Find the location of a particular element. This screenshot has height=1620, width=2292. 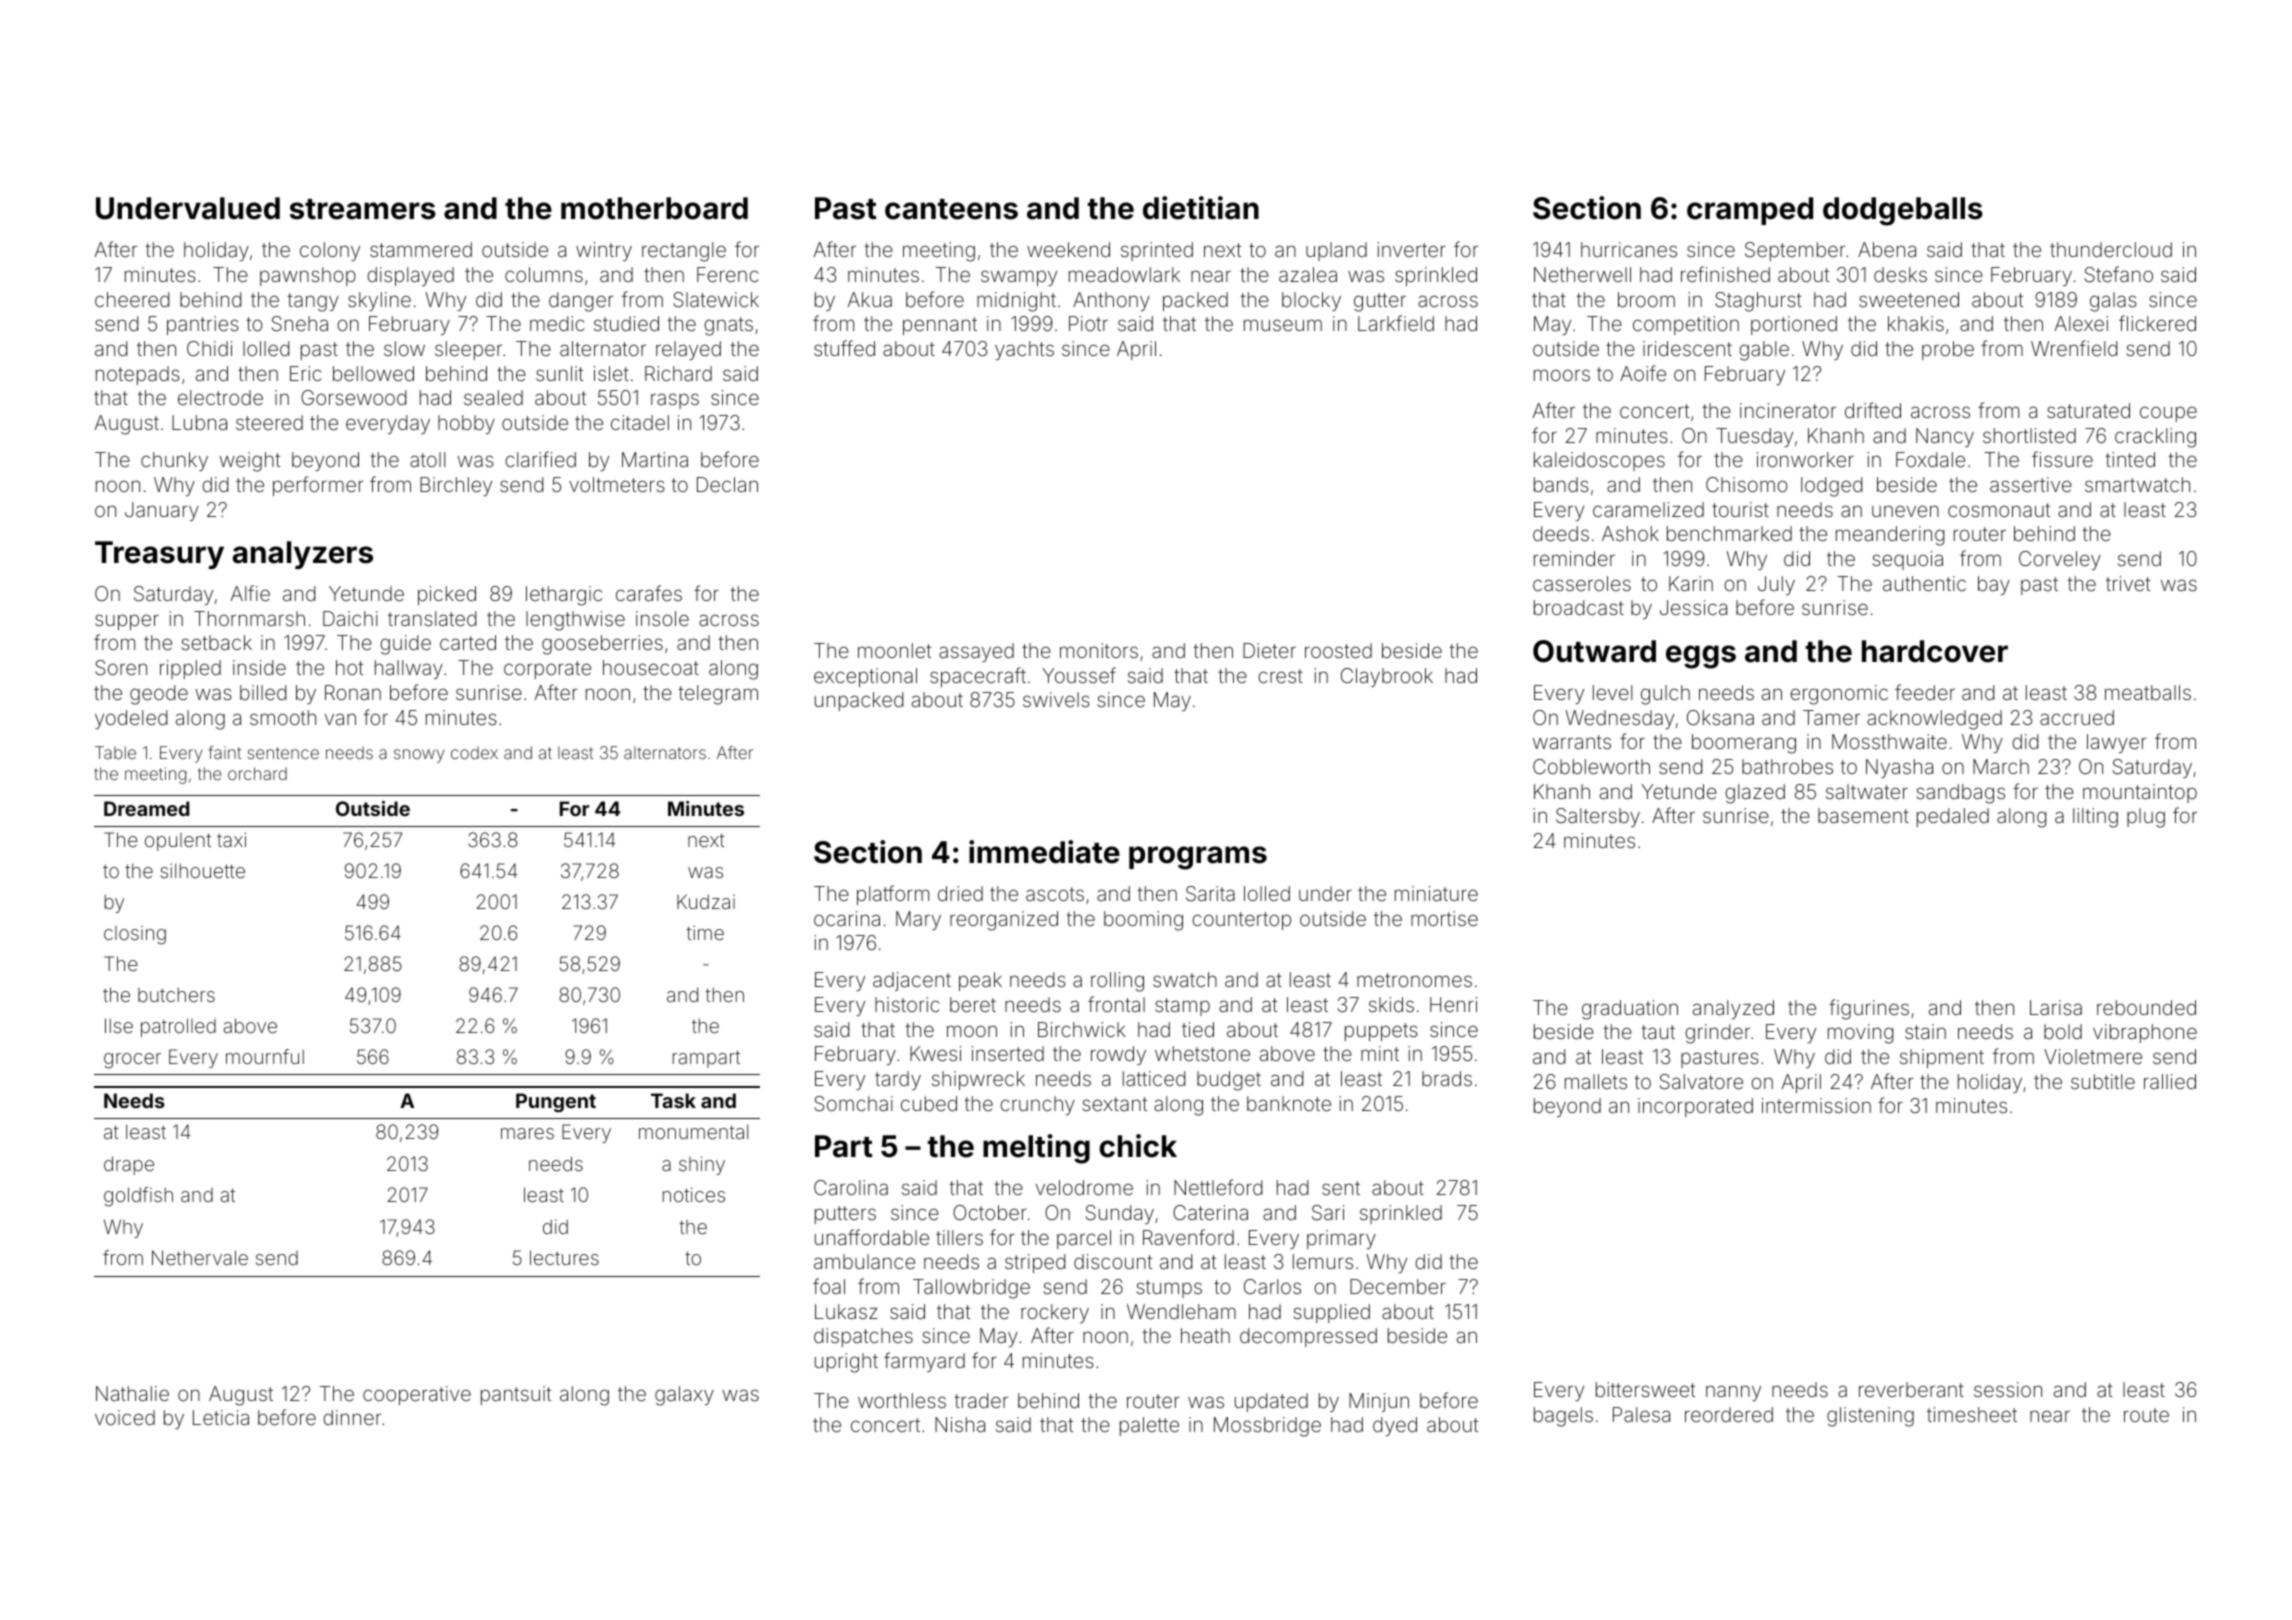

desks is located at coordinates (1900, 274).
